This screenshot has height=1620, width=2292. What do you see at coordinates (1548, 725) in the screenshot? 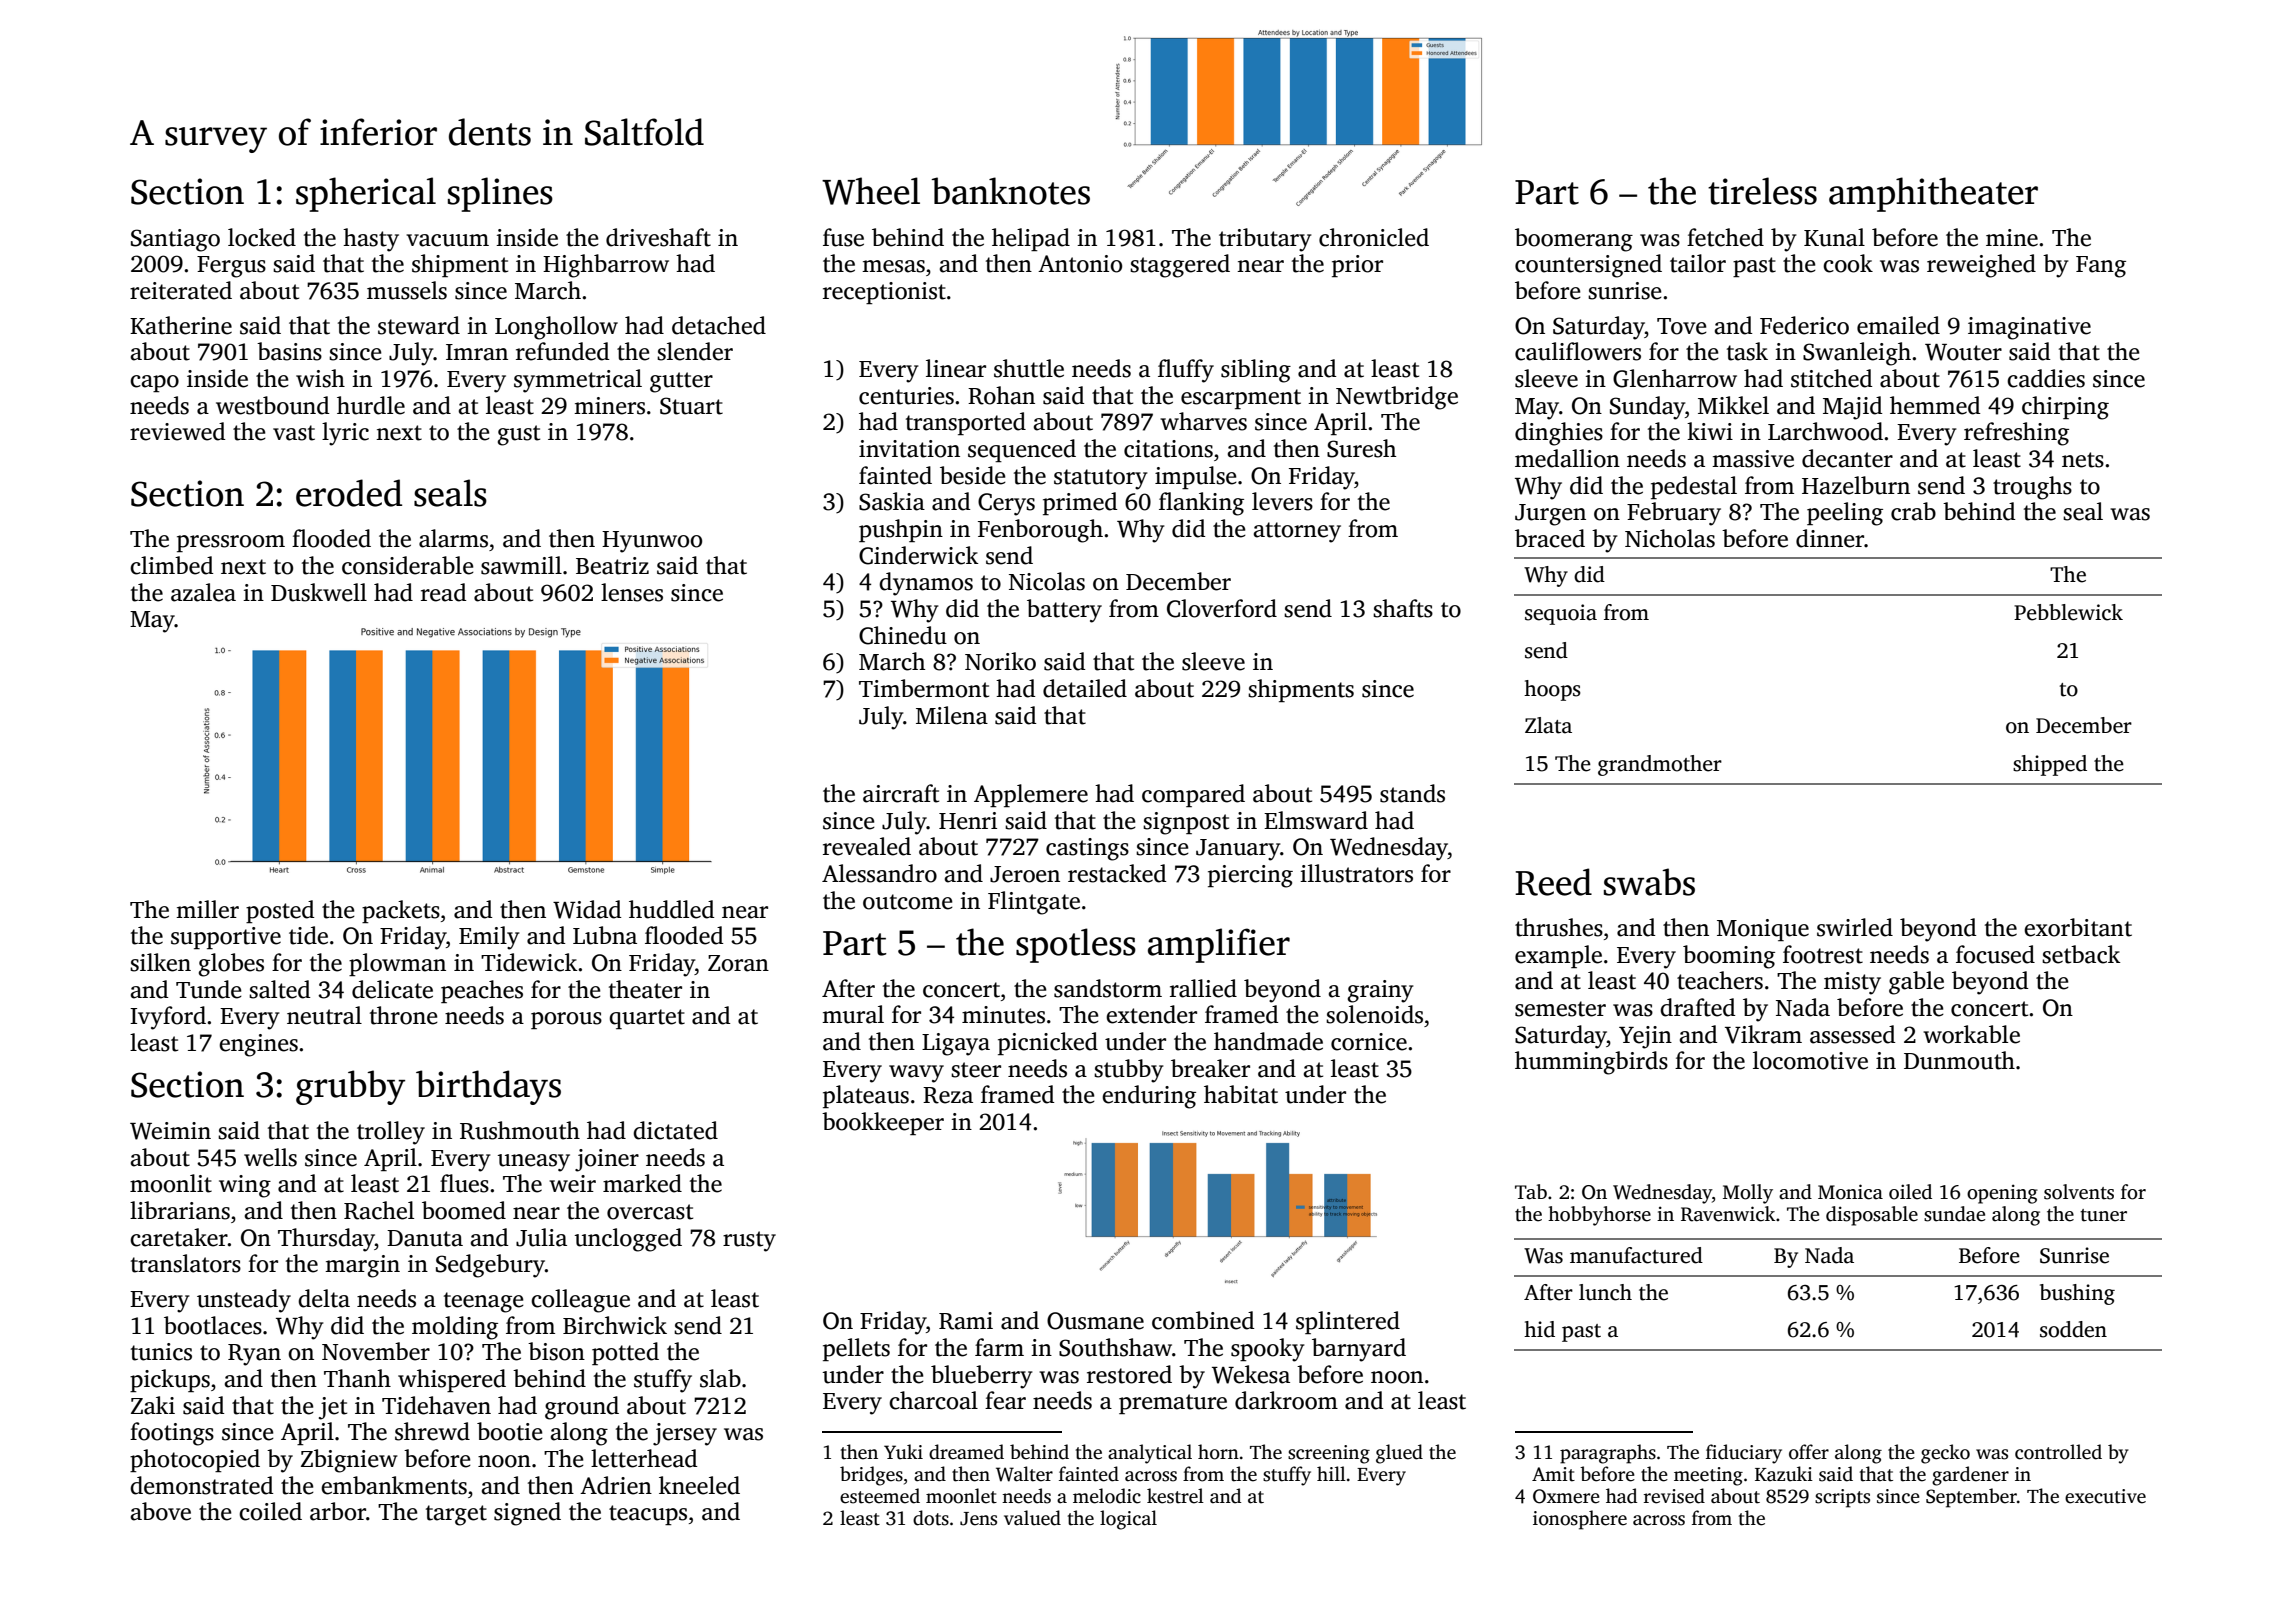
I see `Zlata` at bounding box center [1548, 725].
